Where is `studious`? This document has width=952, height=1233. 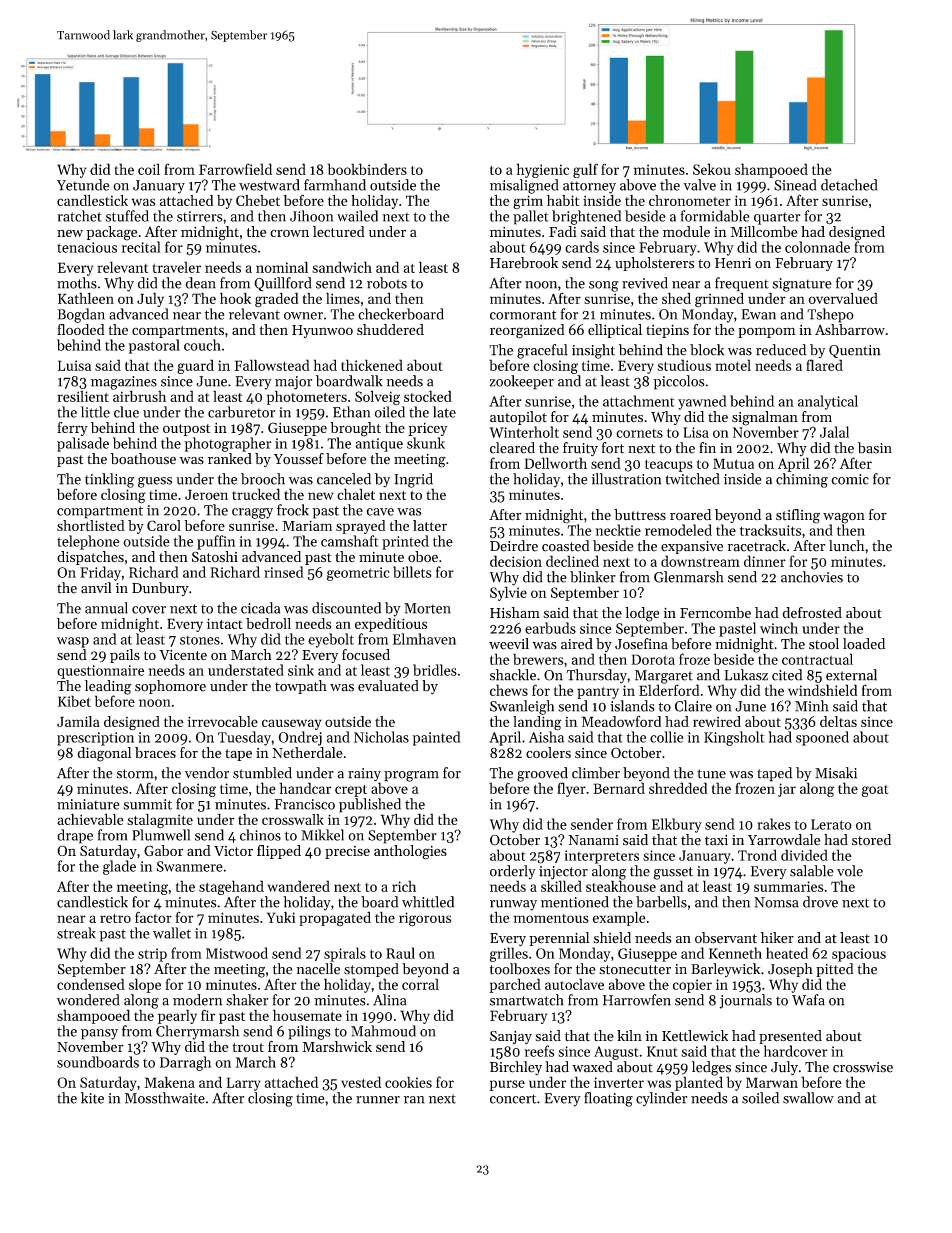 studious is located at coordinates (684, 365).
